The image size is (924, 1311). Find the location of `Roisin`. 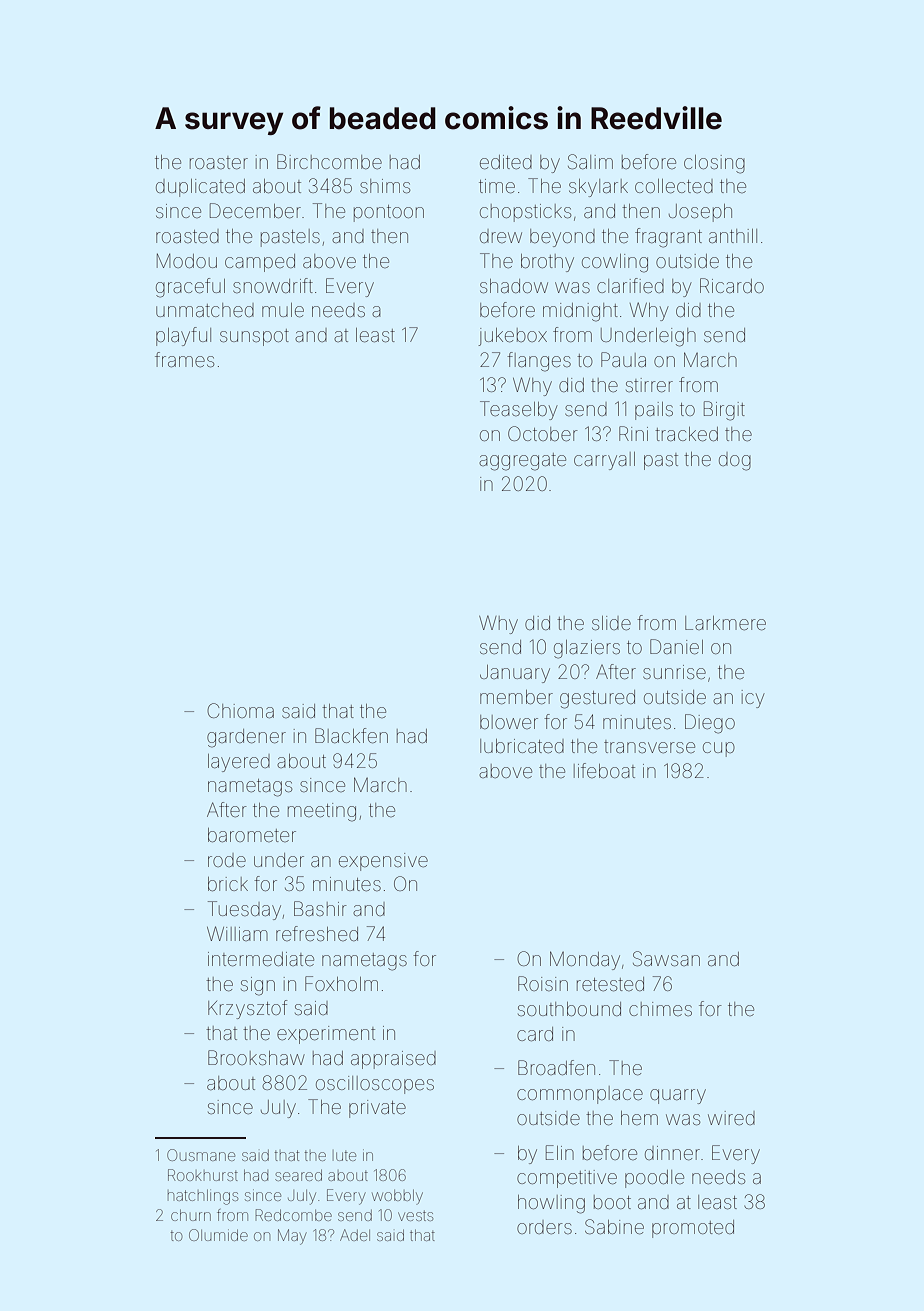

Roisin is located at coordinates (543, 983).
